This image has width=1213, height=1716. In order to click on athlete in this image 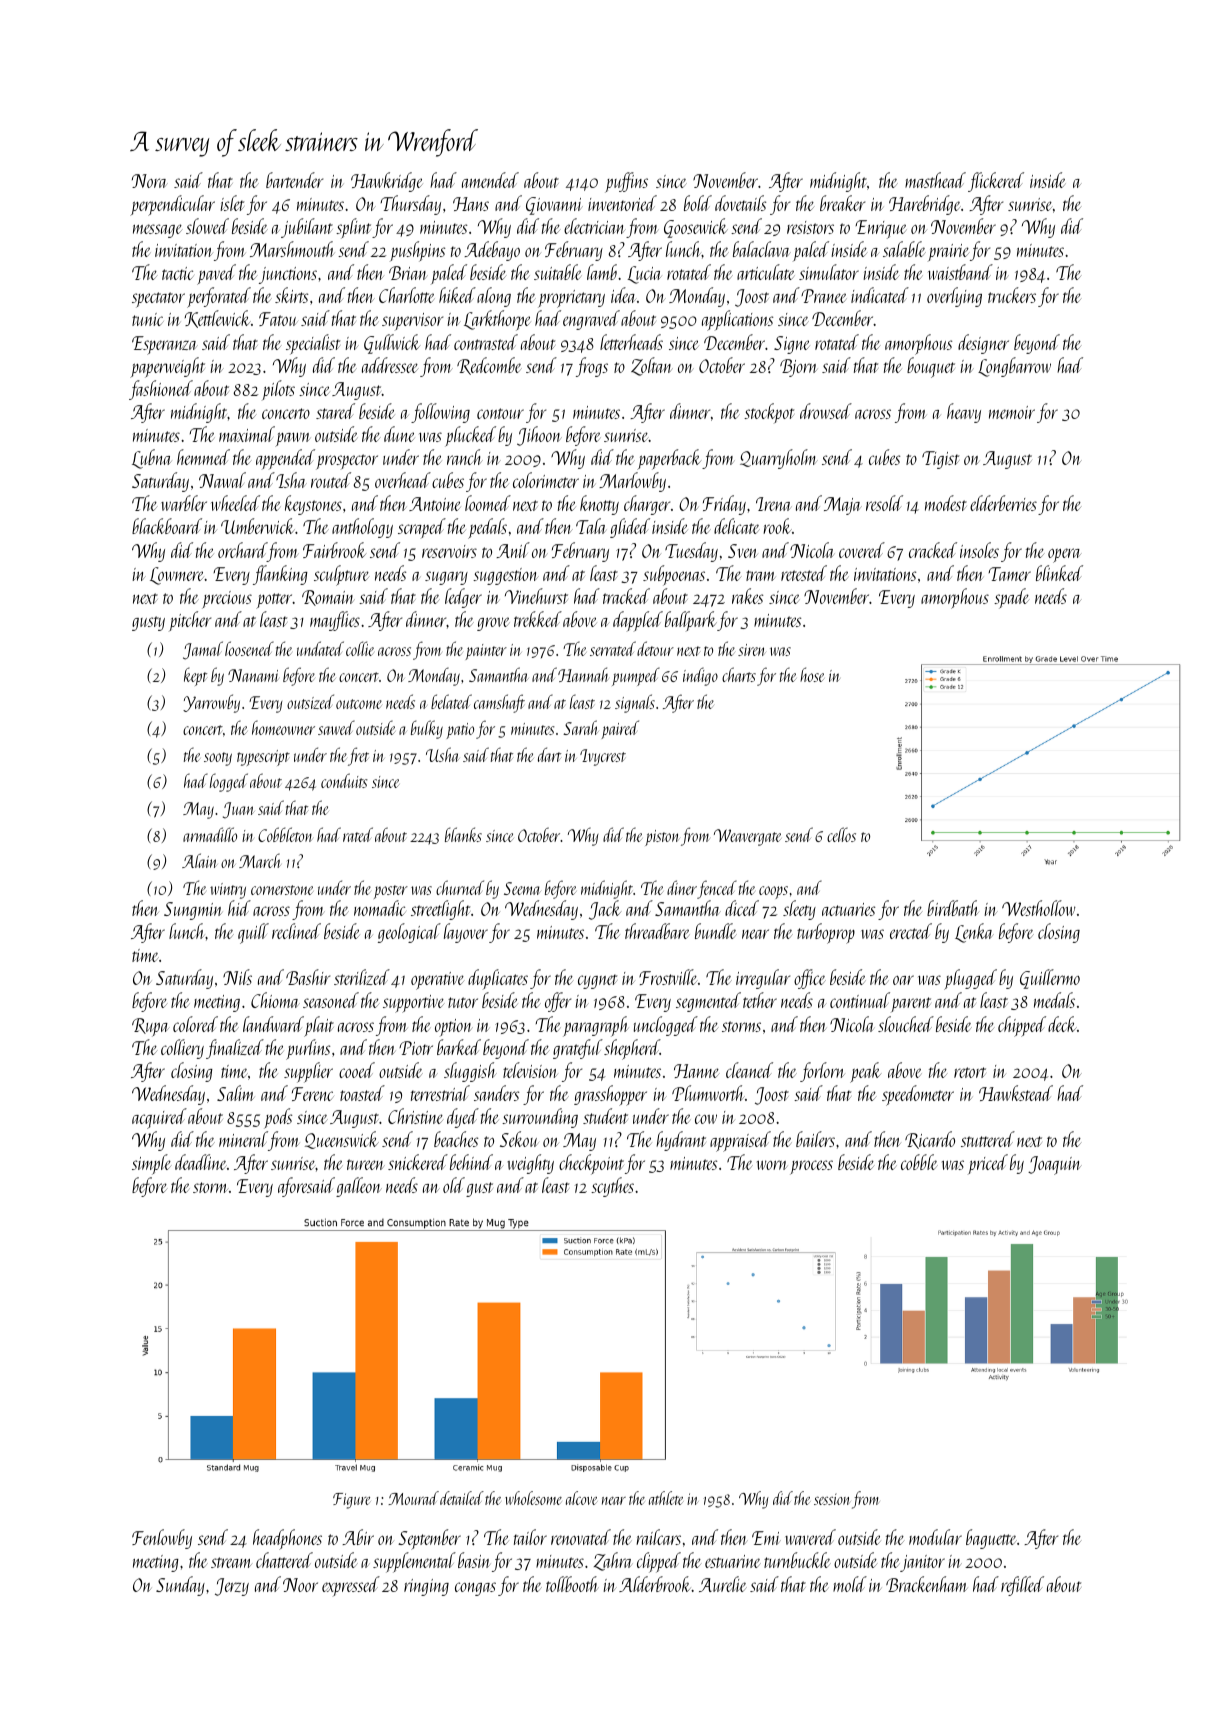, I will do `click(666, 1498)`.
